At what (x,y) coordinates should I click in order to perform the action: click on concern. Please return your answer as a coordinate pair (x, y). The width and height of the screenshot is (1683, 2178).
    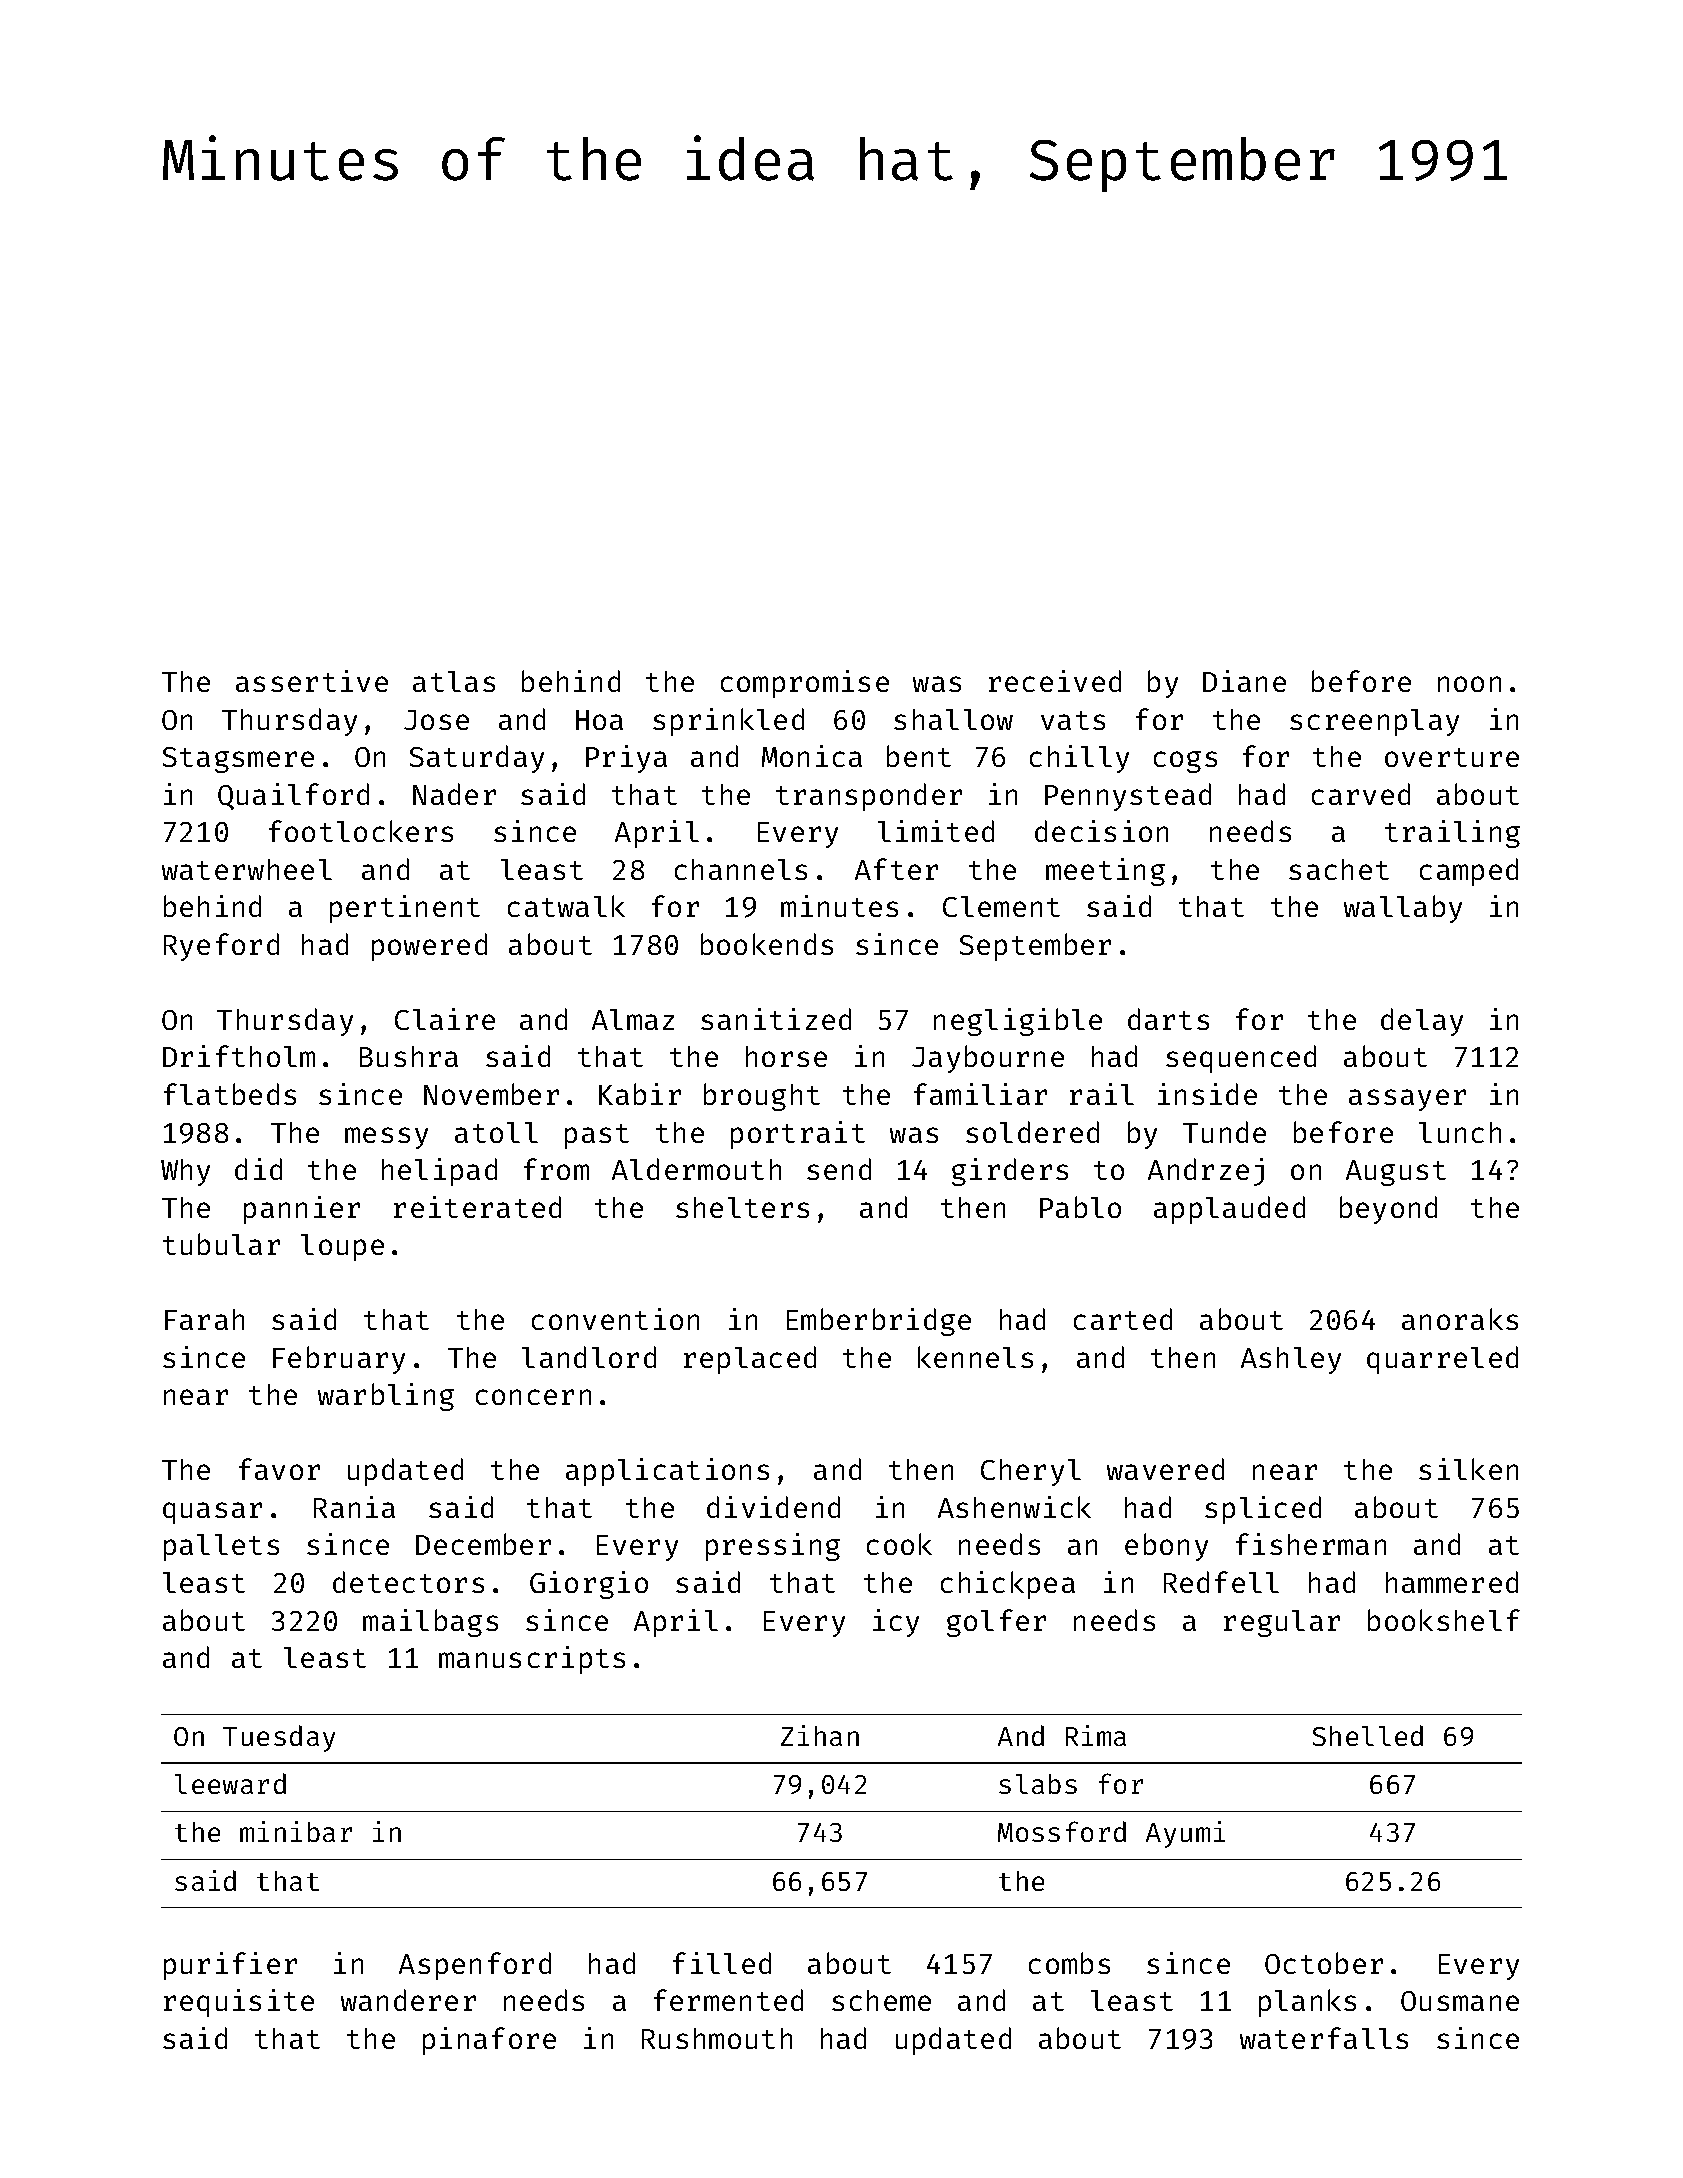
    Looking at the image, I should click on (533, 1397).
